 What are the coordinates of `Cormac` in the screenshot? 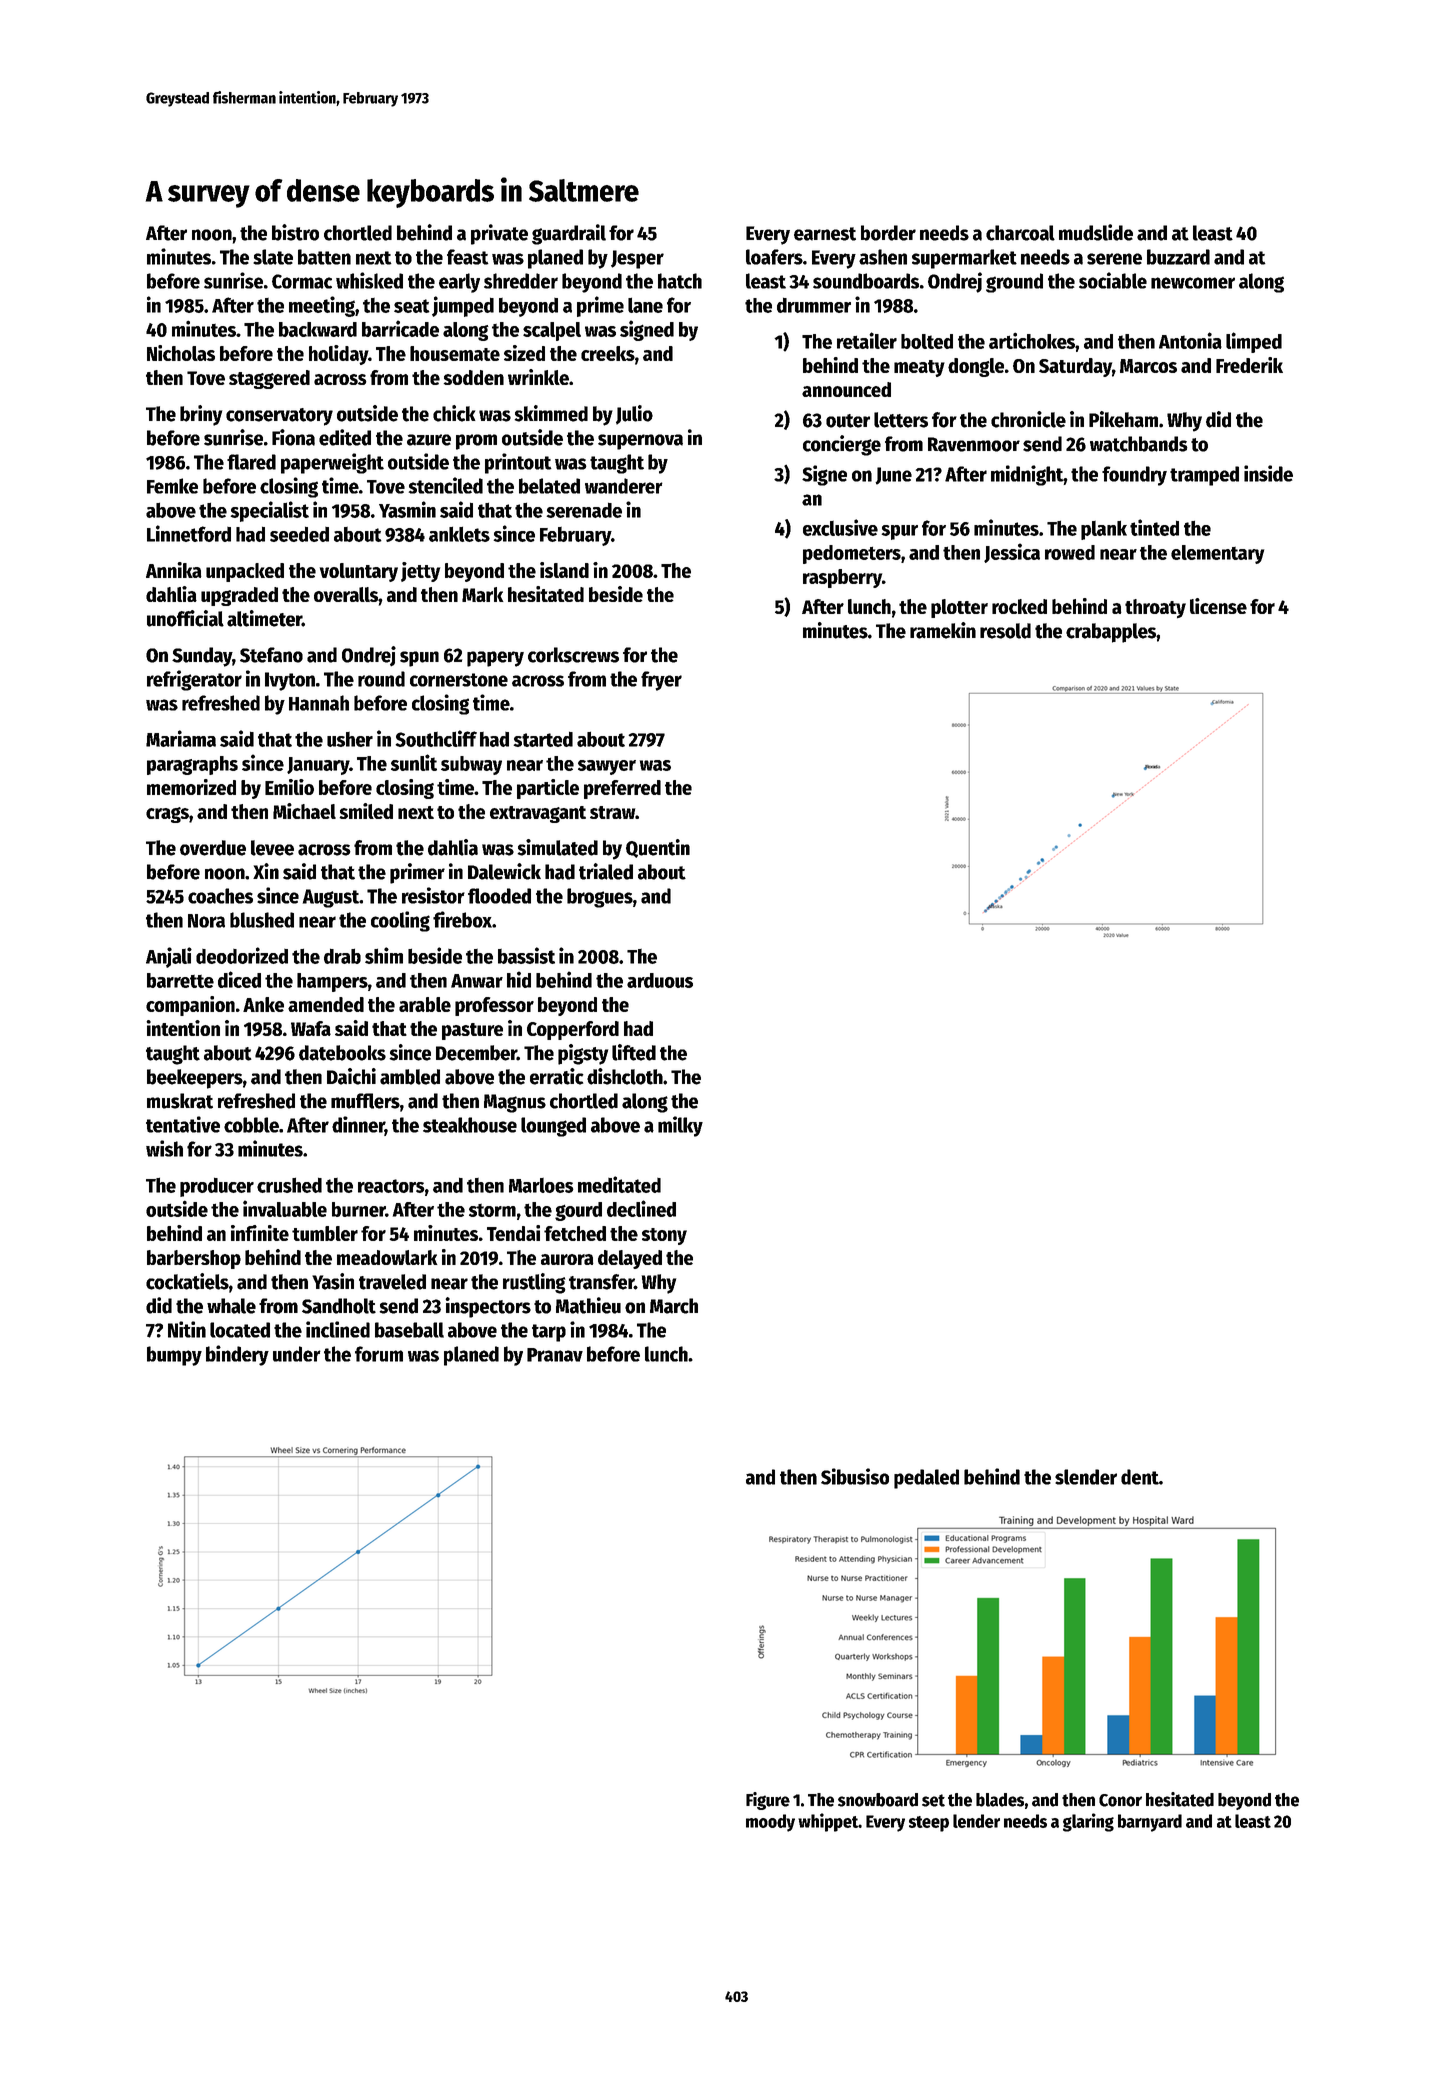 It's located at (302, 281).
